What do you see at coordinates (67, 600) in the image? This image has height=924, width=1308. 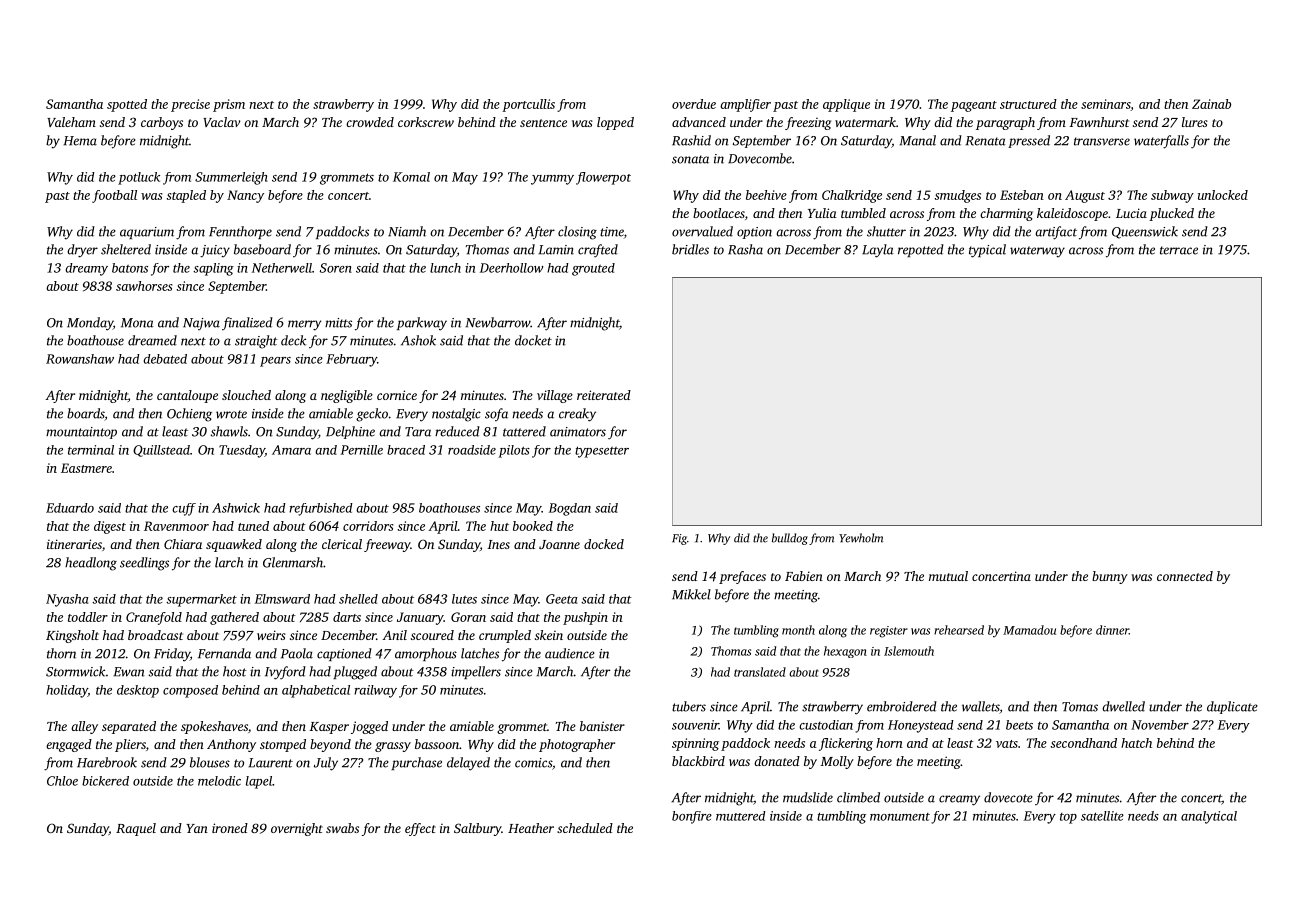 I see `Nyasha` at bounding box center [67, 600].
